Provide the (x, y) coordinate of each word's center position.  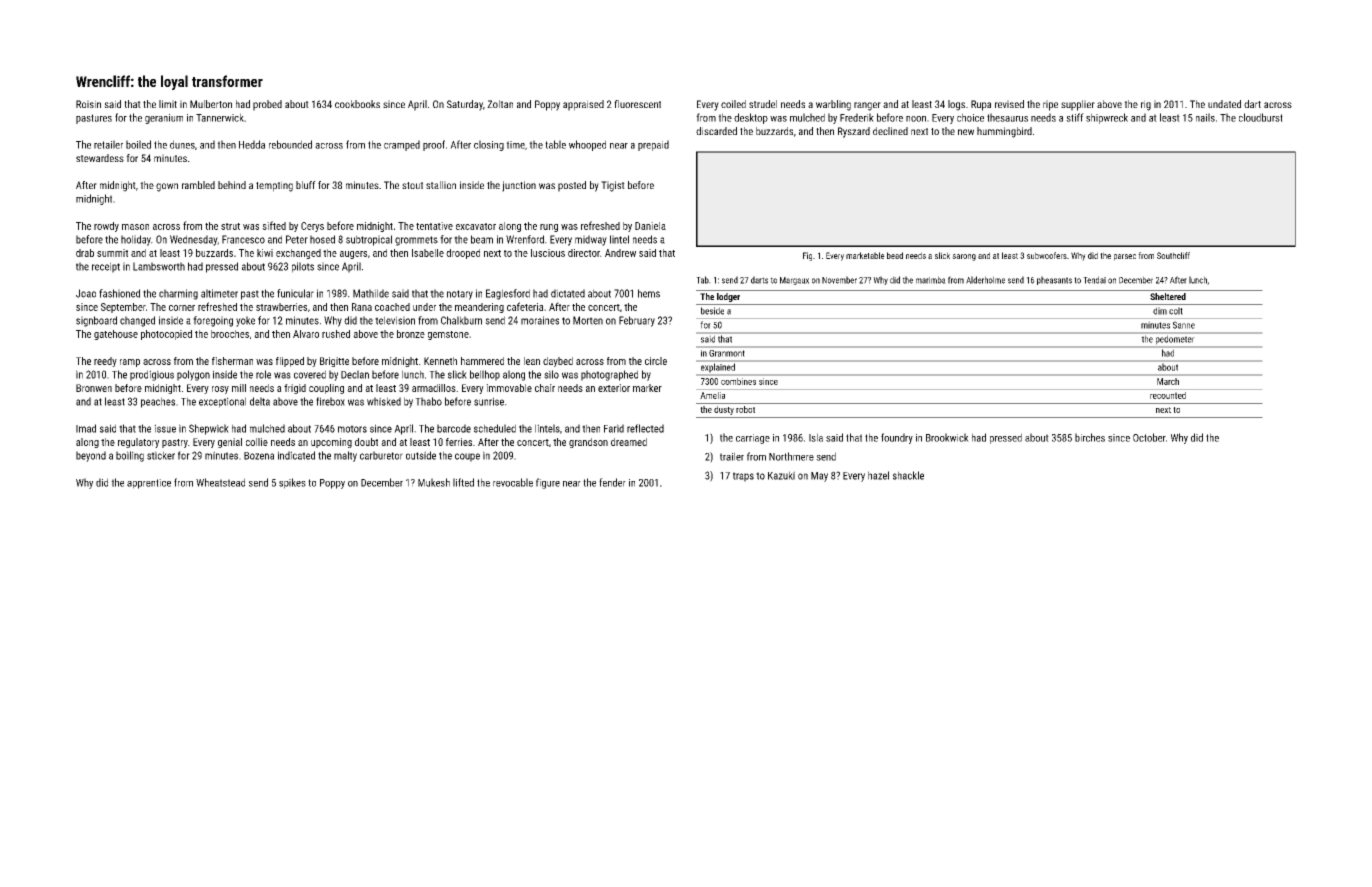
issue (165, 428)
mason (135, 227)
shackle (908, 475)
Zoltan (500, 104)
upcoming (331, 443)
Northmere (791, 456)
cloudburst (1261, 117)
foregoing (213, 321)
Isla (816, 437)
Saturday (465, 105)
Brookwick (947, 437)
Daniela (650, 226)
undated (1224, 104)
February (637, 321)
